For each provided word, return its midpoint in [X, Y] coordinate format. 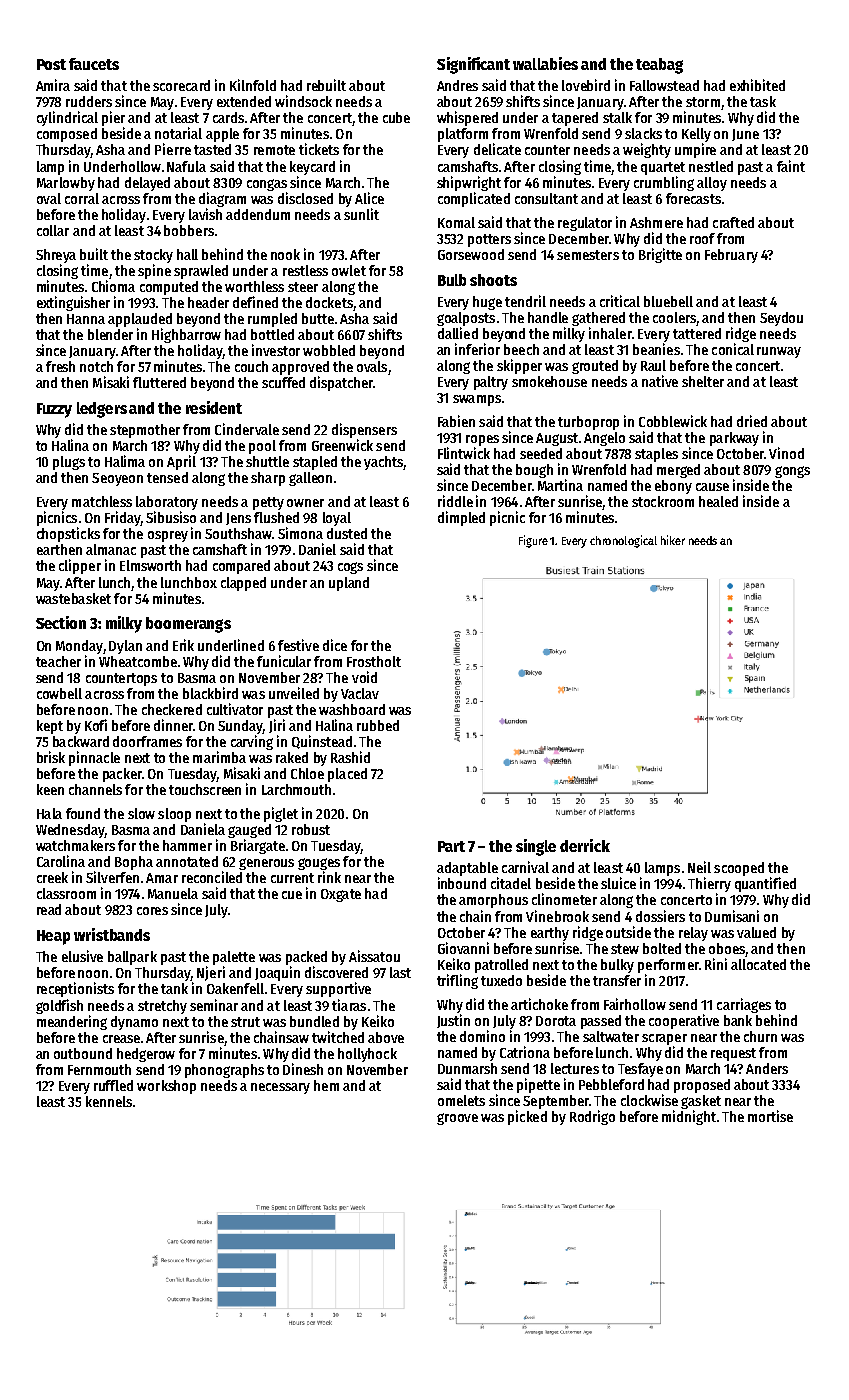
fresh [60, 366]
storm [703, 102]
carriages [744, 1005]
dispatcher [341, 383]
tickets [319, 149]
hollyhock [367, 1055]
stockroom [663, 501]
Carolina [61, 861]
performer [668, 966]
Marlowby [66, 184]
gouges [319, 864]
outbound [83, 1053]
